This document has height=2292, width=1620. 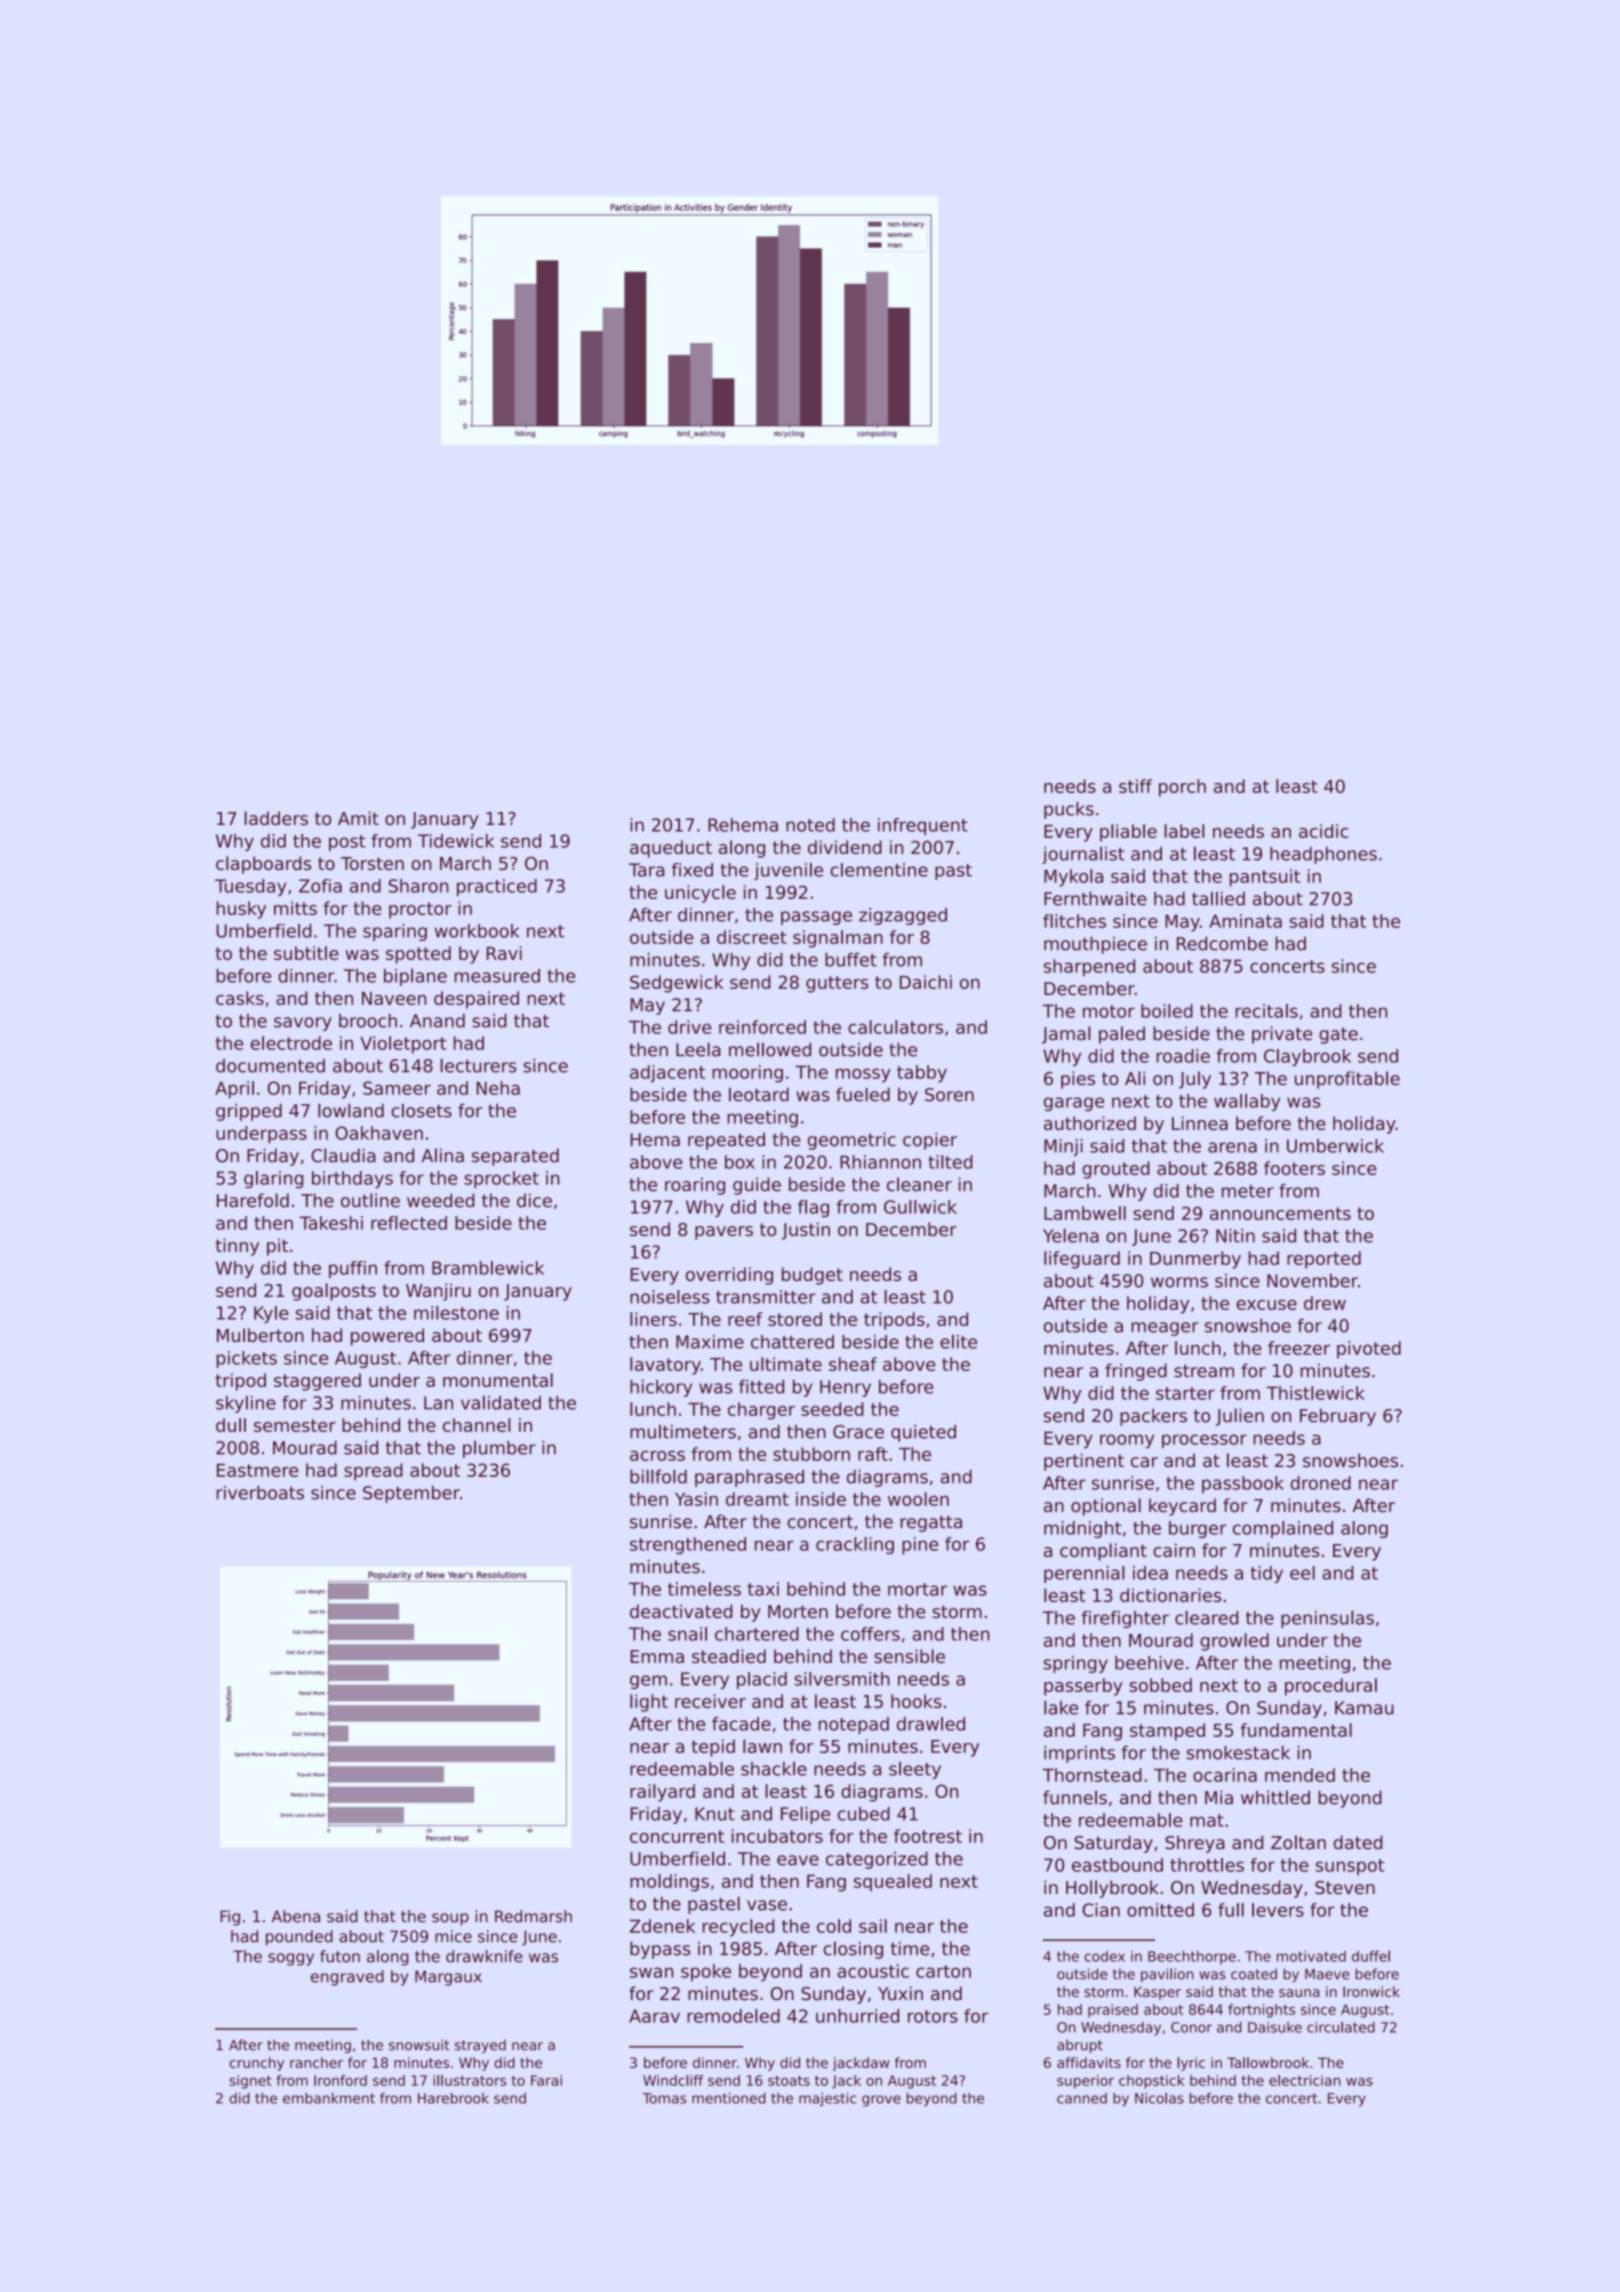 What do you see at coordinates (1182, 788) in the document?
I see `porch` at bounding box center [1182, 788].
